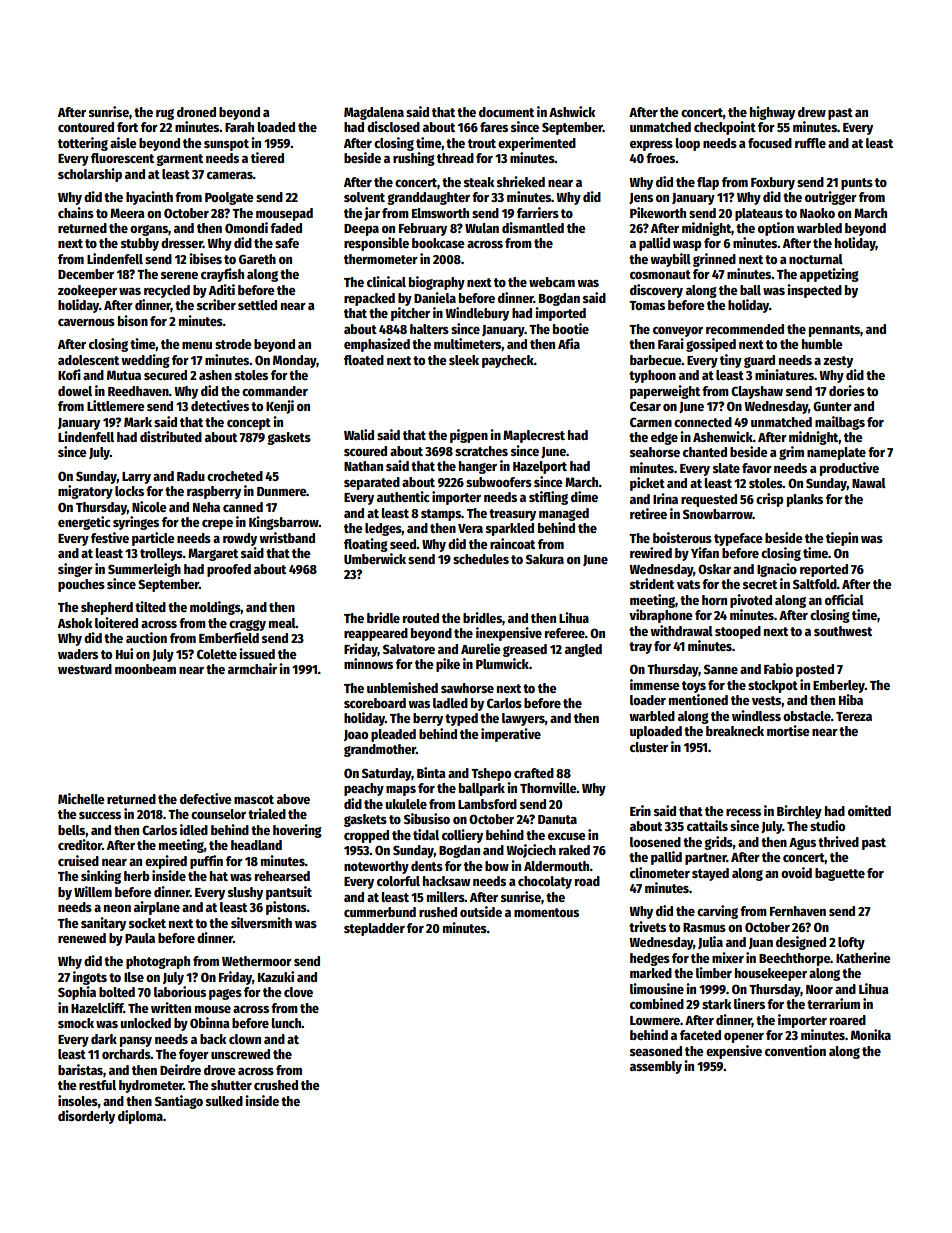 This image has height=1233, width=952. Describe the element at coordinates (90, 978) in the image. I see `ingots` at that location.
